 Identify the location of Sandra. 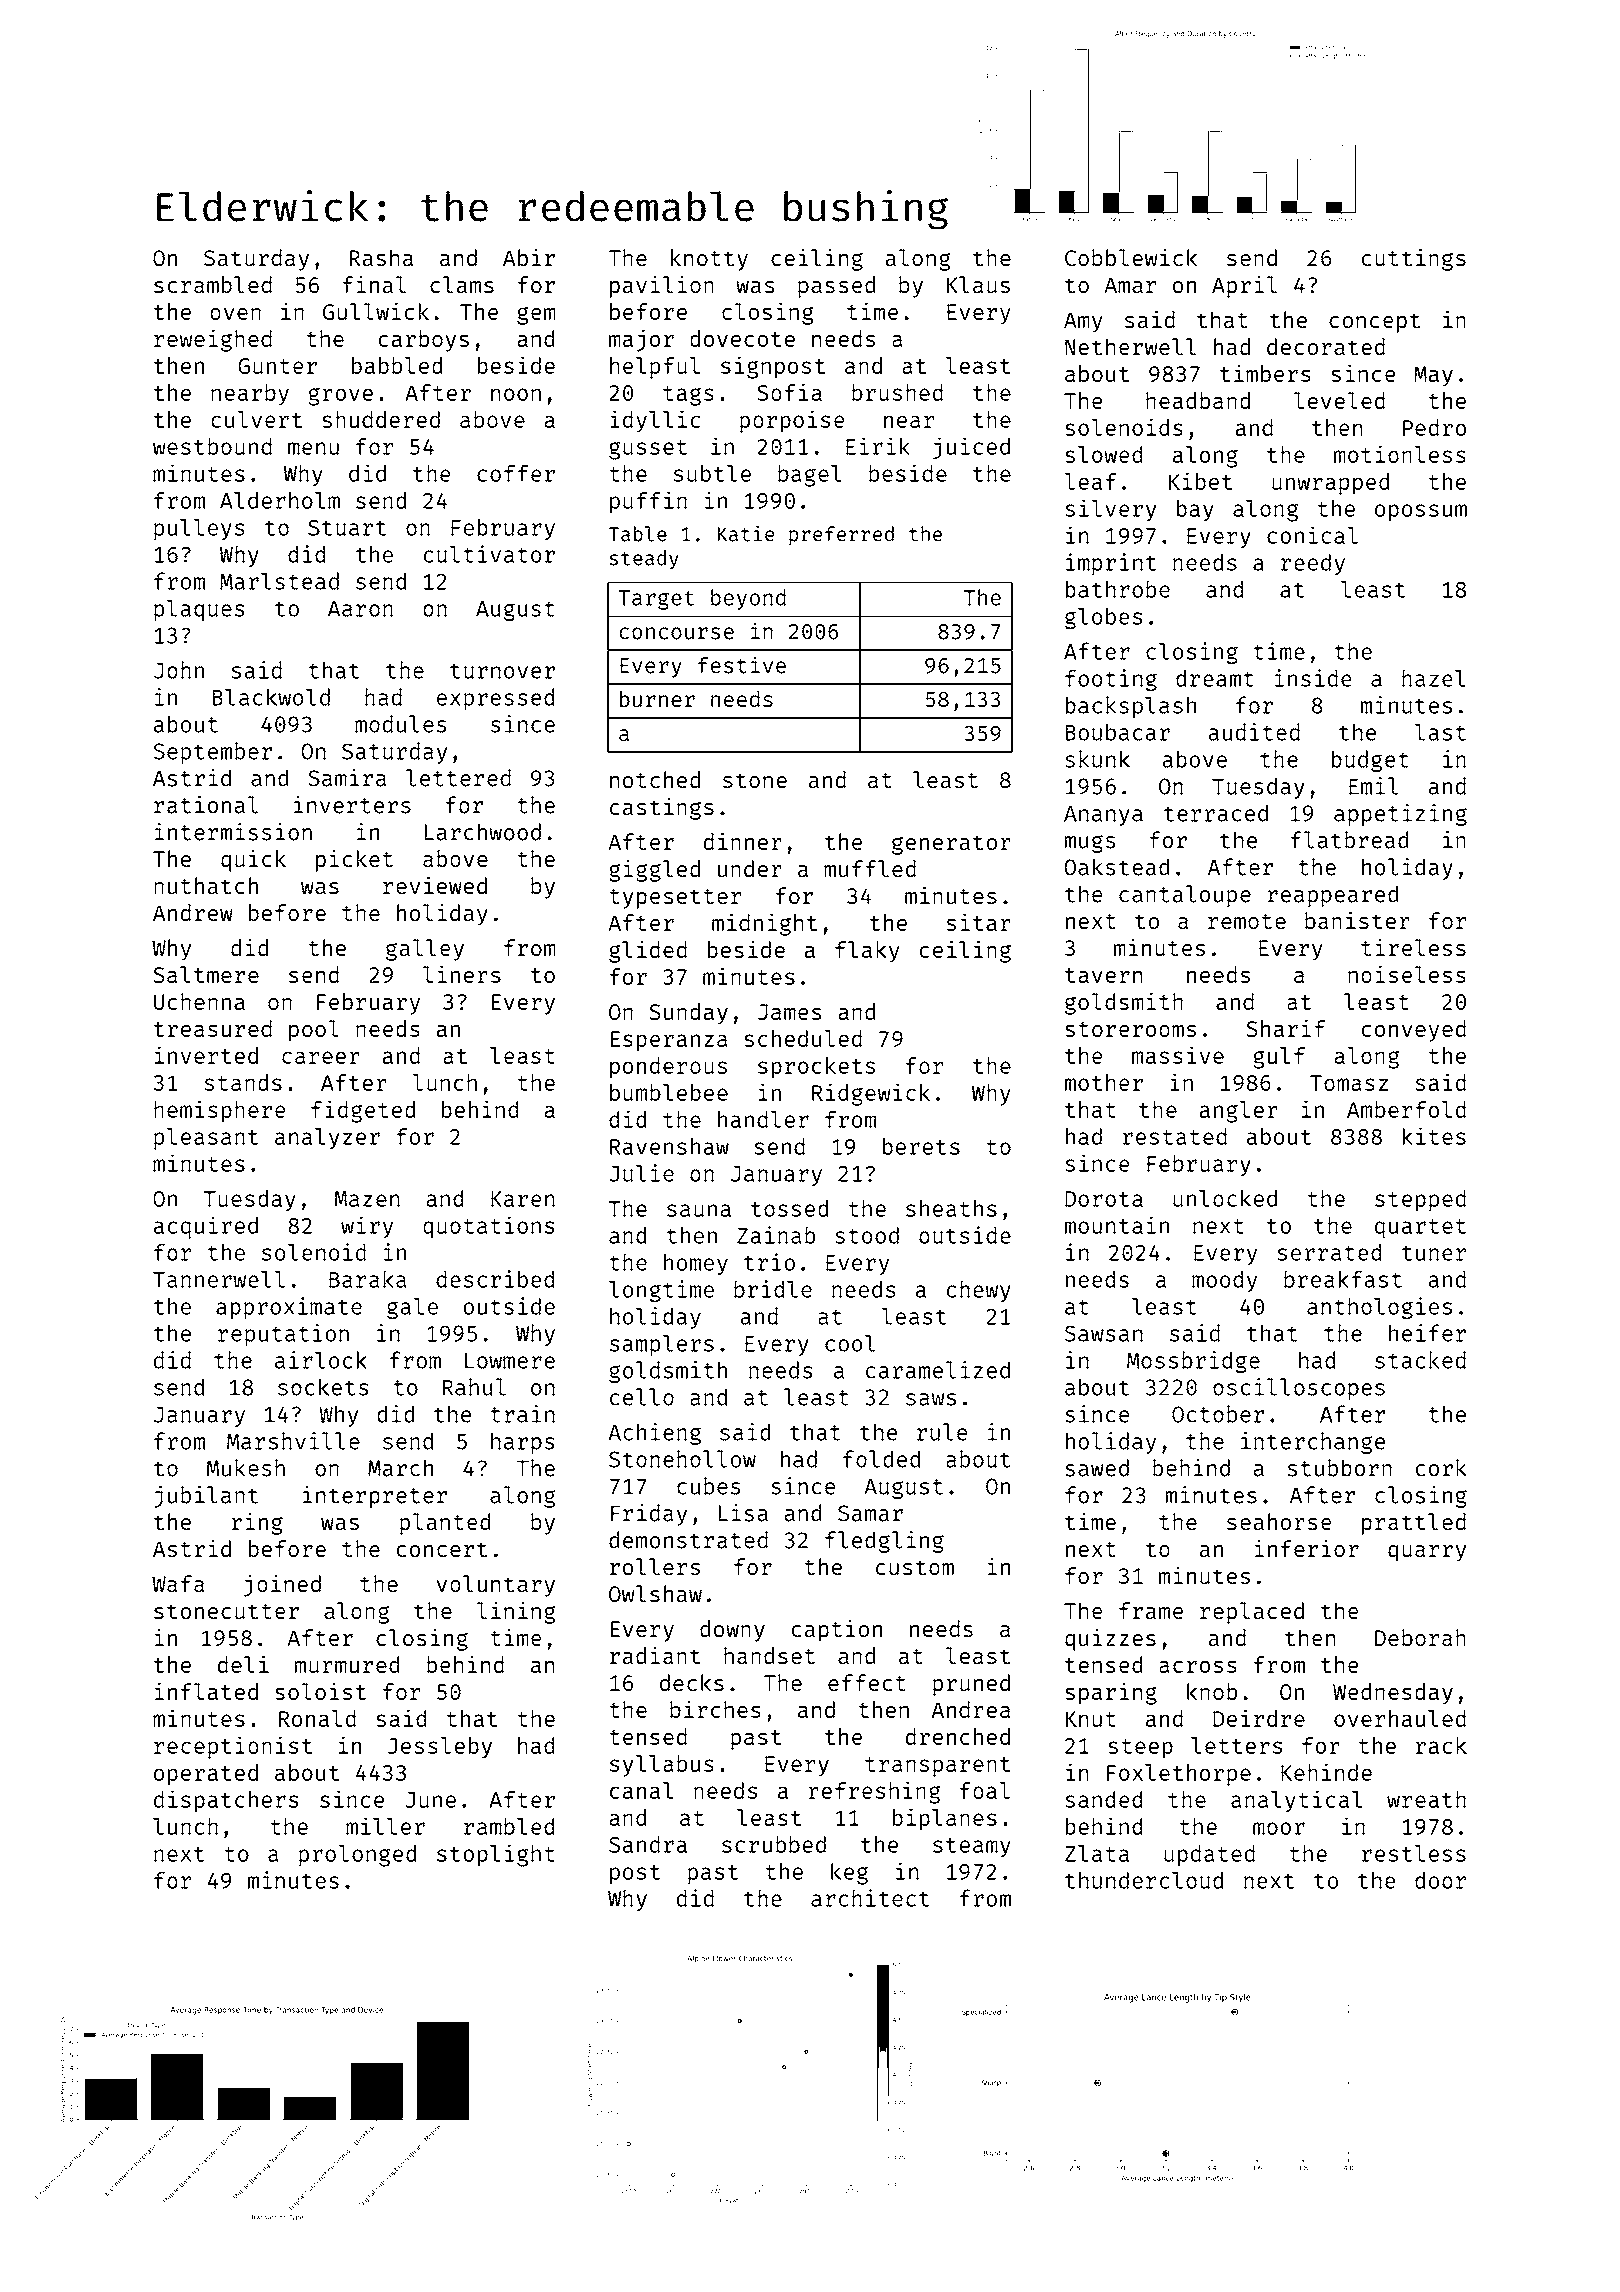
(648, 1844).
